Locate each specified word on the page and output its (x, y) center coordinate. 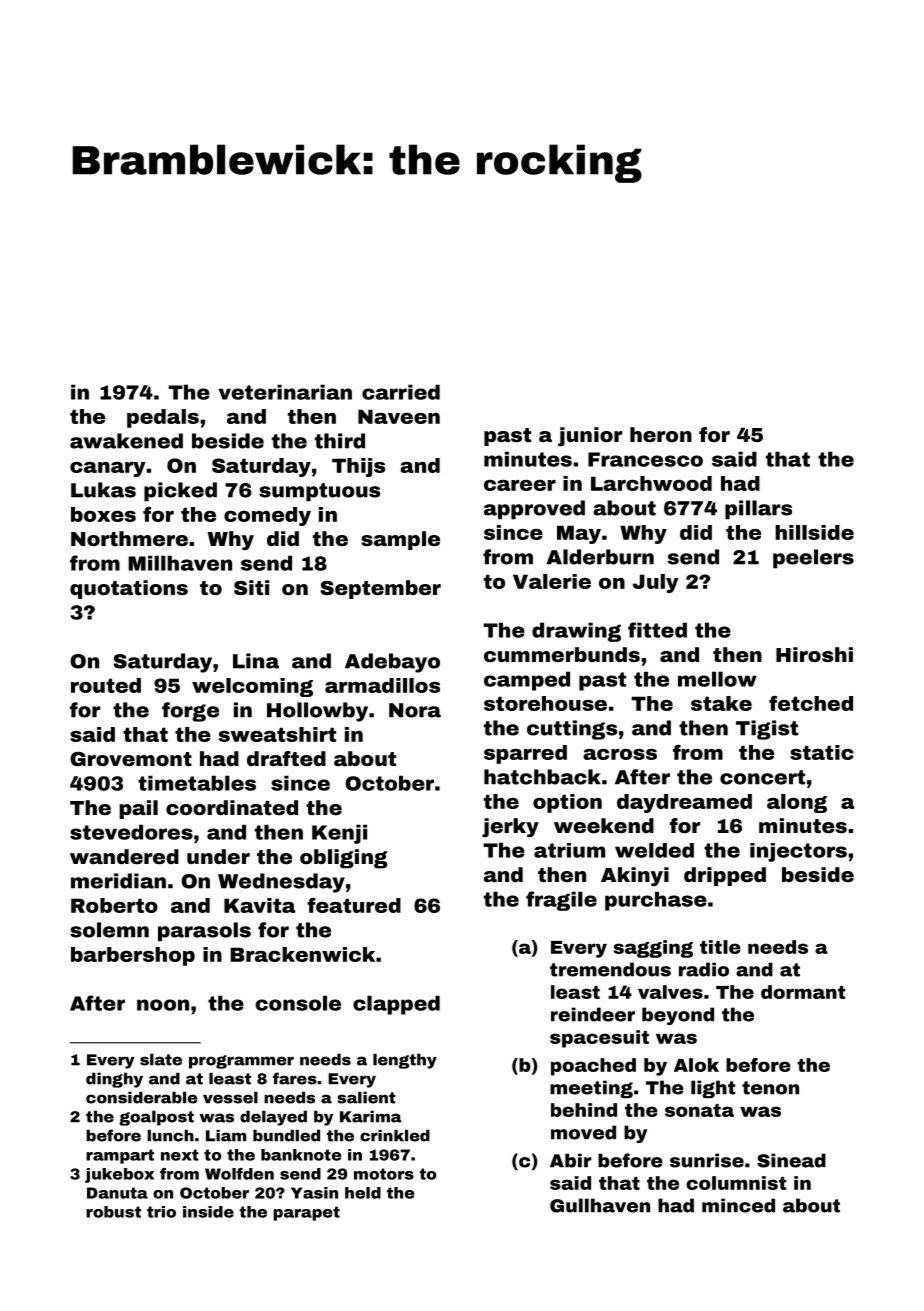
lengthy (405, 1061)
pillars (758, 510)
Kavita (259, 905)
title (720, 947)
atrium (569, 850)
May (579, 534)
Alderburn (600, 557)
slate (161, 1059)
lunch (170, 1135)
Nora (415, 710)
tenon (770, 1088)
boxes (103, 514)
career (520, 485)
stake (721, 703)
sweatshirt (277, 734)
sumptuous (319, 492)
